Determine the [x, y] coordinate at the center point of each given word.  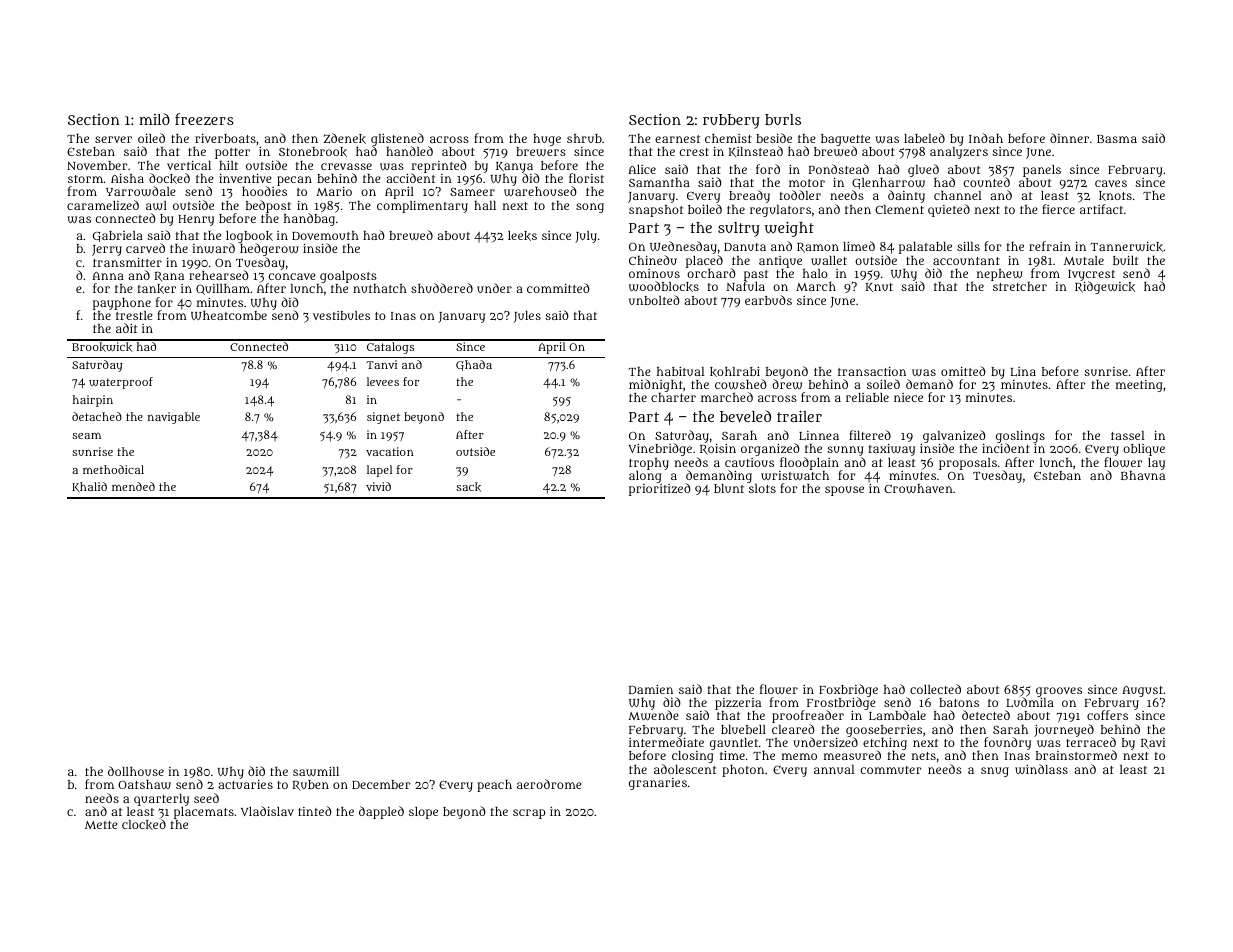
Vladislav [267, 811]
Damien [651, 689]
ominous [654, 273]
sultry [739, 229]
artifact [1101, 209]
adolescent [685, 769]
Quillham [223, 289]
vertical [189, 165]
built [1125, 260]
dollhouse [136, 771]
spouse [844, 491]
